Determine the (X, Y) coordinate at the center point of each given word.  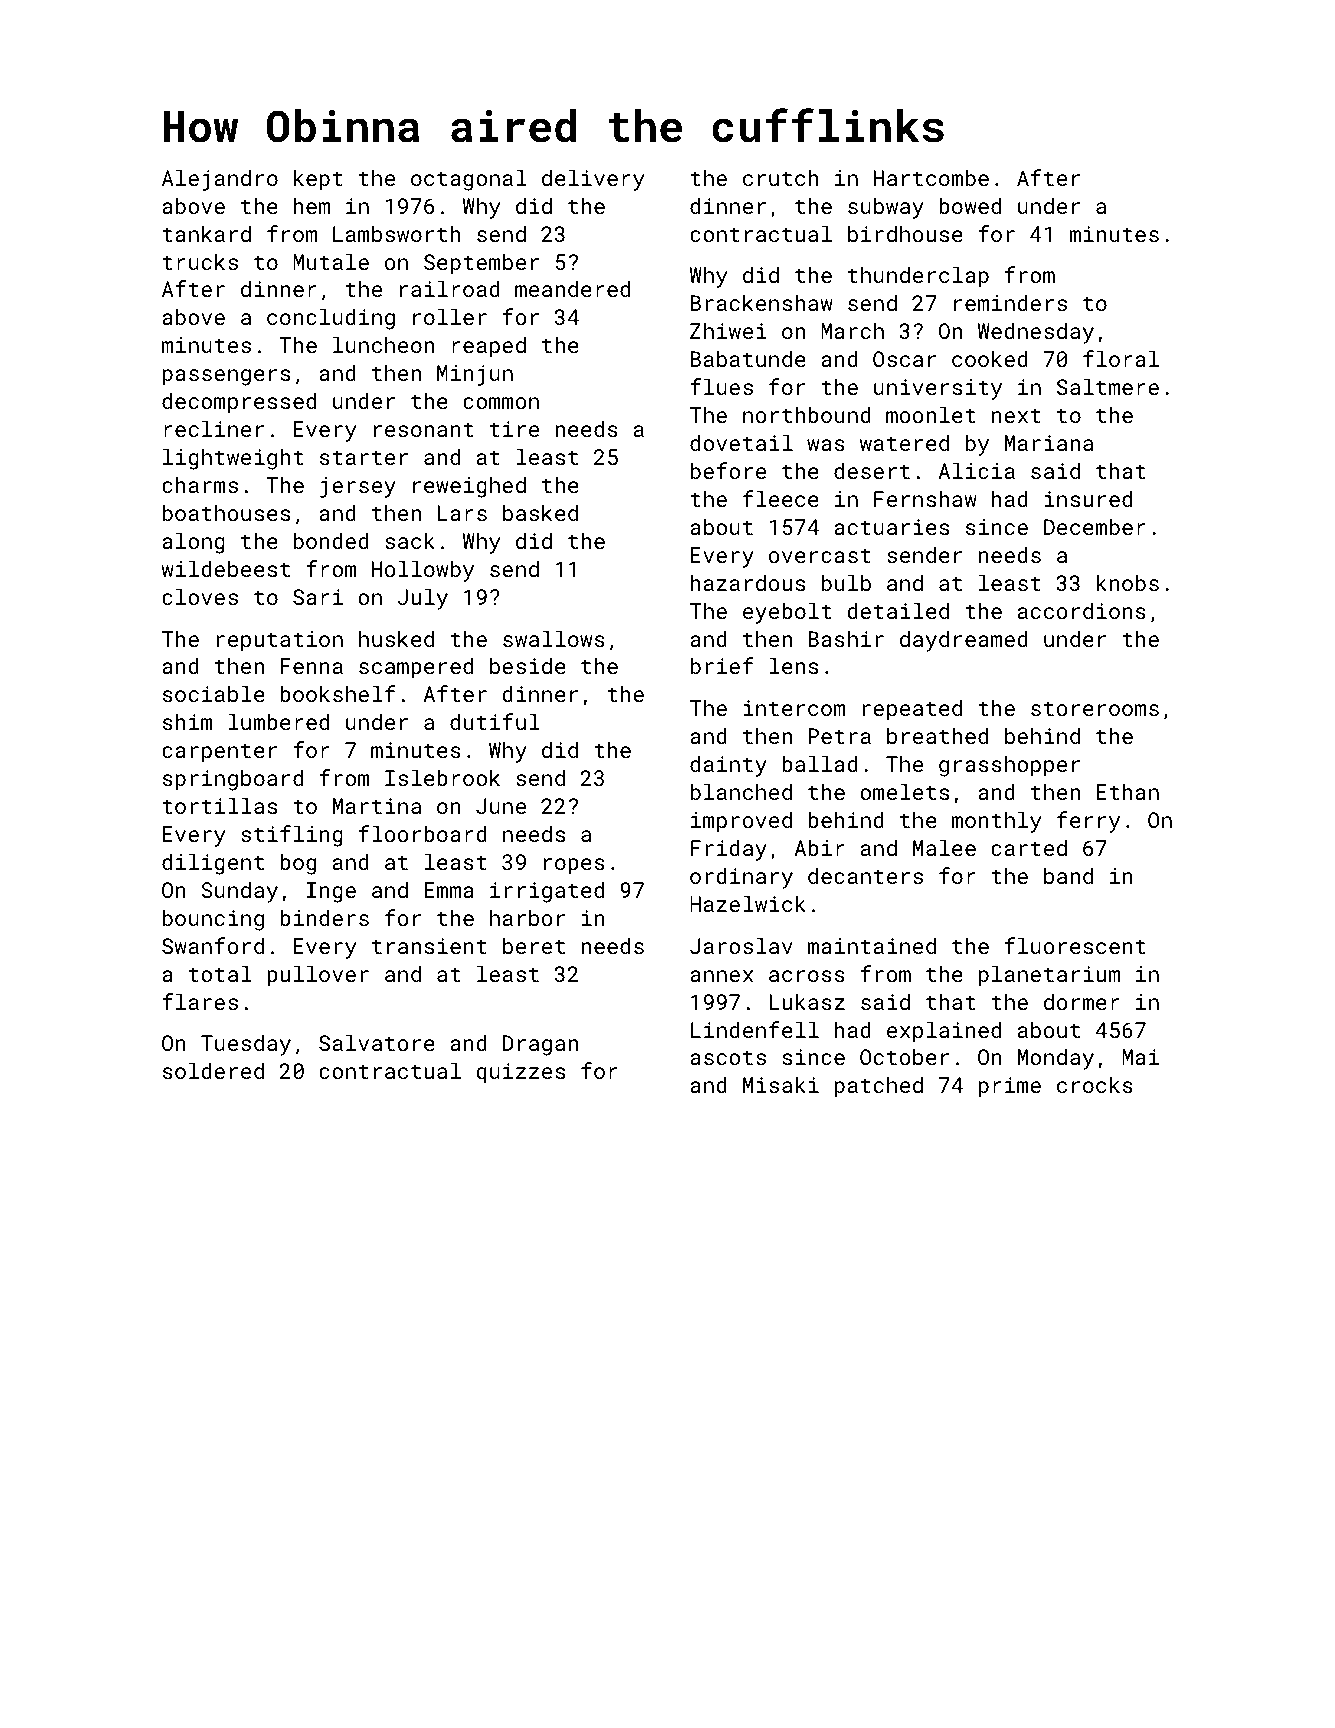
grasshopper (1009, 766)
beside (528, 665)
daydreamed (964, 641)
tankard (206, 233)
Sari (318, 597)
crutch (780, 177)
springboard (233, 780)
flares (200, 1001)
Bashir (846, 638)
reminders (1010, 302)
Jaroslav (741, 945)
